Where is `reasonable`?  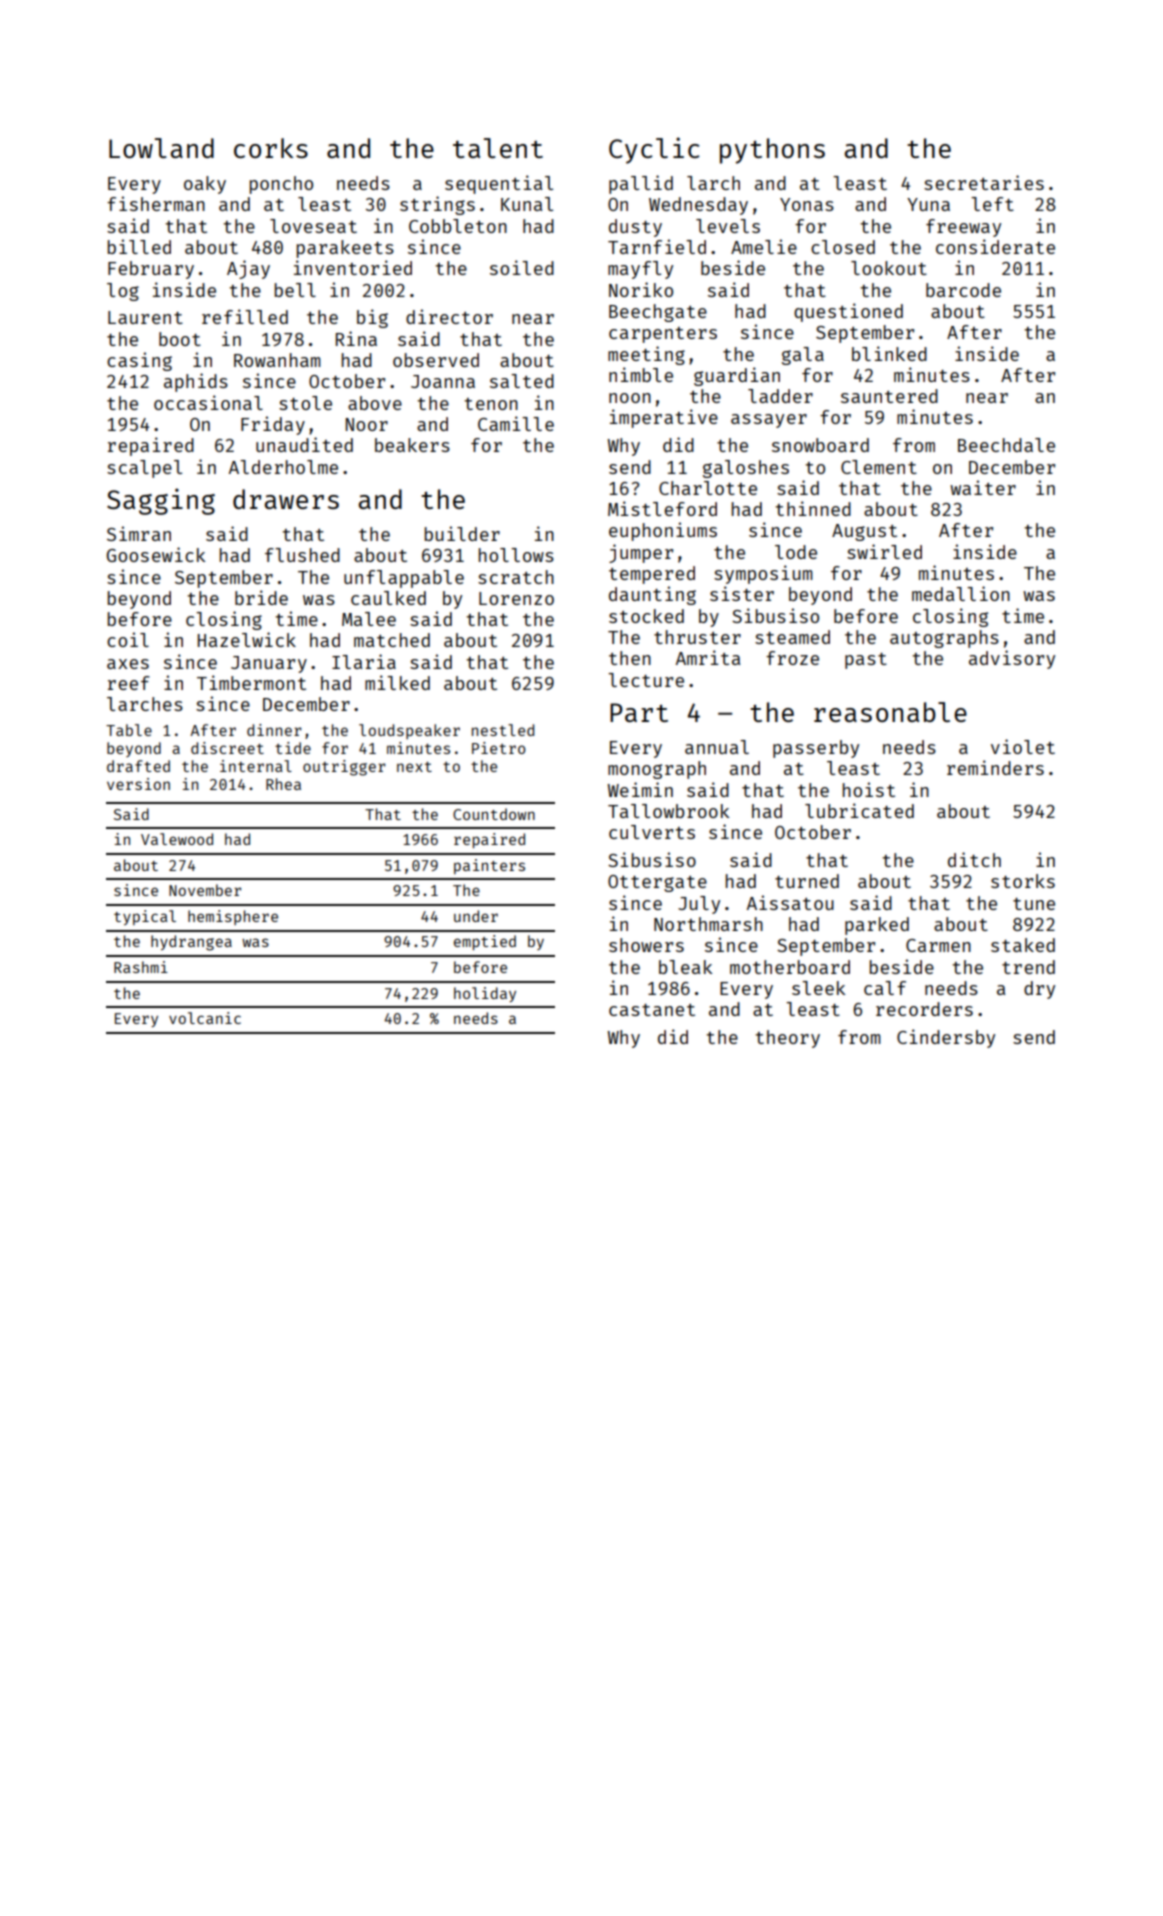 reasonable is located at coordinates (890, 712).
